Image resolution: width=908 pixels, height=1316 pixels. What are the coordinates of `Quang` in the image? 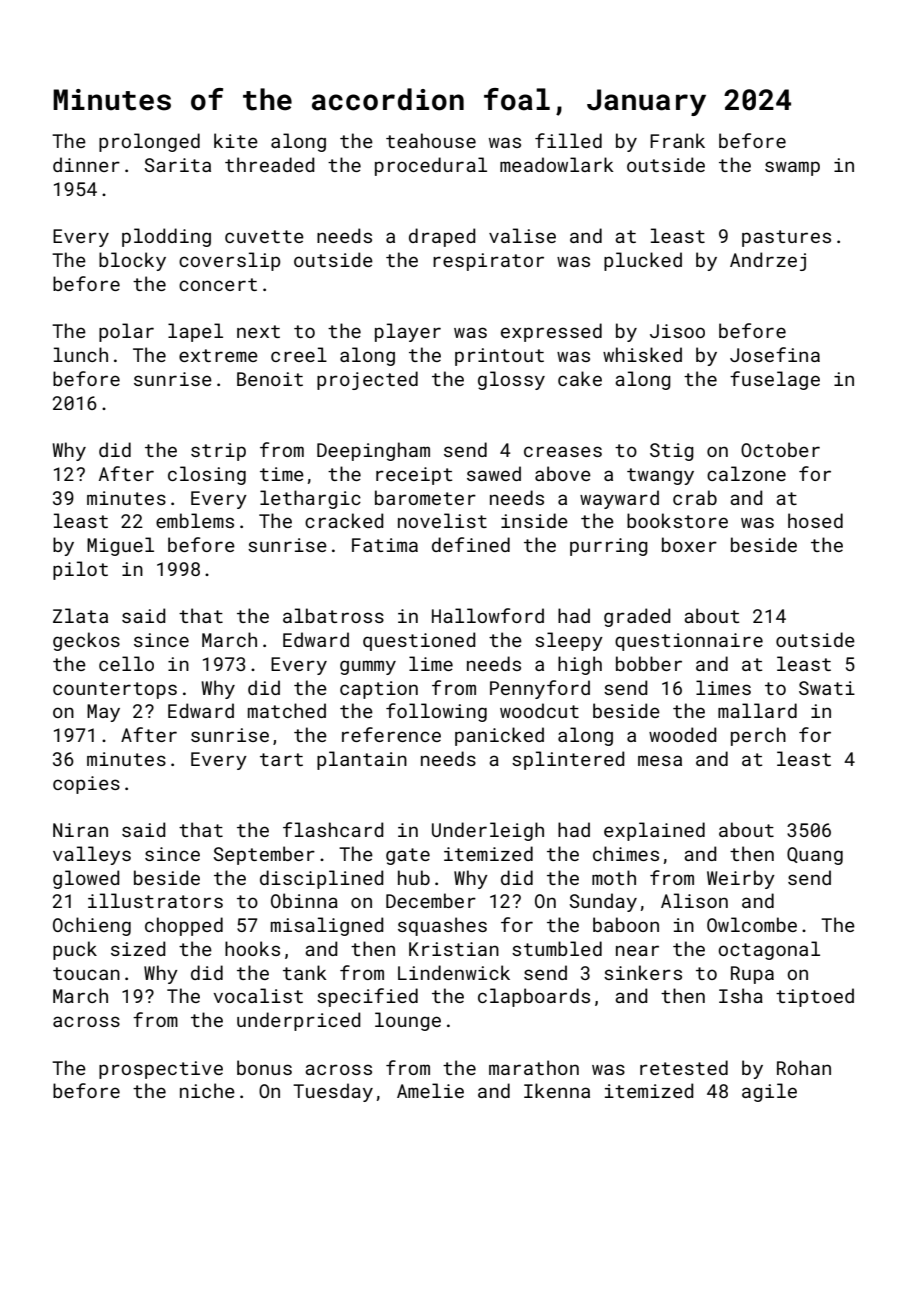 It's located at (815, 856).
